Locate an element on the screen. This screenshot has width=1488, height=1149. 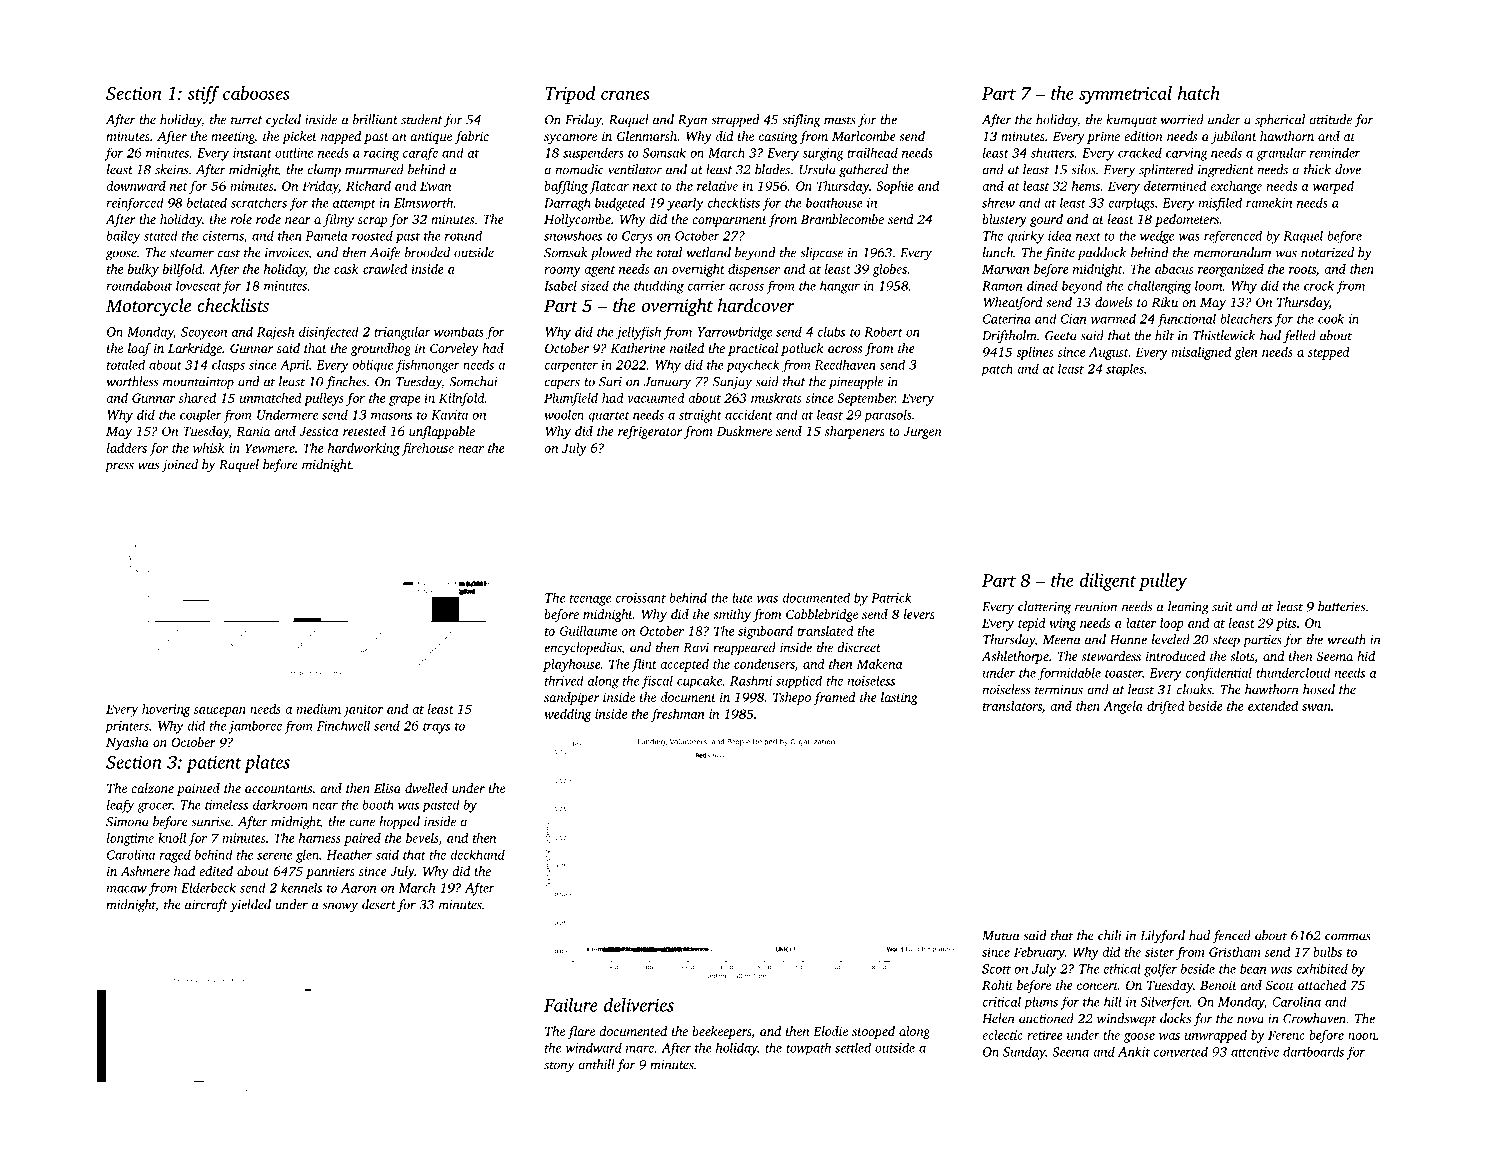
mare is located at coordinates (640, 1049).
